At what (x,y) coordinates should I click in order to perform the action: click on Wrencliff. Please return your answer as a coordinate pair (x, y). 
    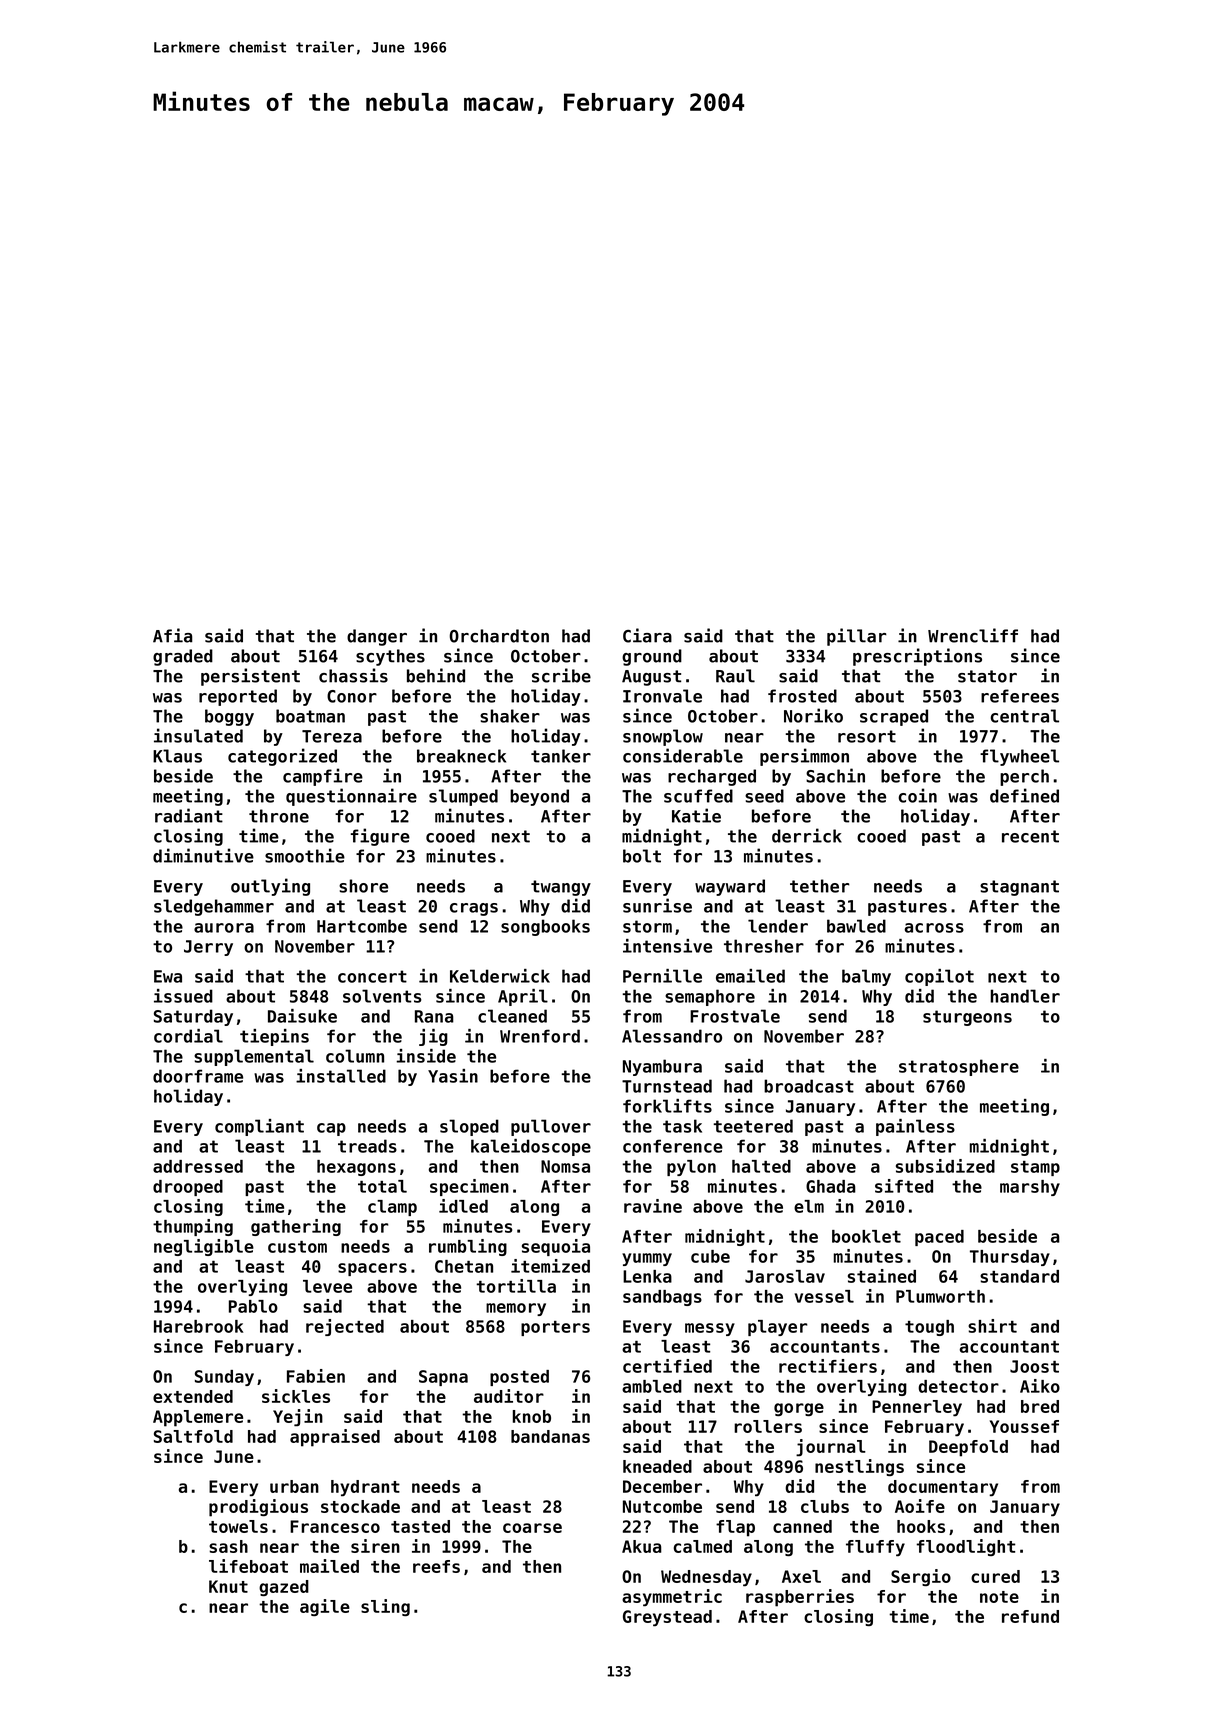
    Looking at the image, I should click on (973, 635).
